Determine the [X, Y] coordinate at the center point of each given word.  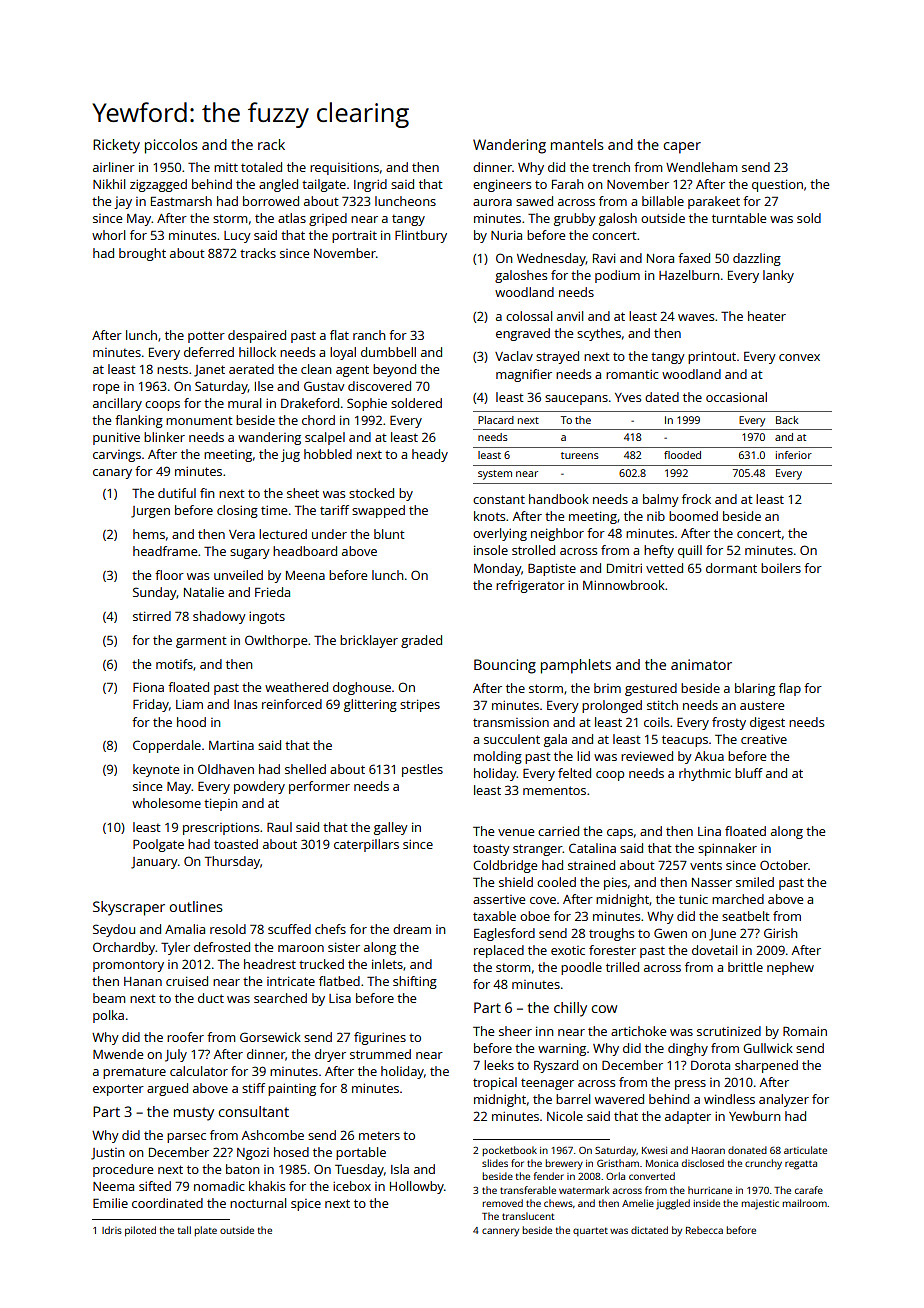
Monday [497, 569]
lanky [778, 276]
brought [142, 254]
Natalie [204, 592]
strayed [557, 357]
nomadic [219, 1186]
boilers [781, 568]
